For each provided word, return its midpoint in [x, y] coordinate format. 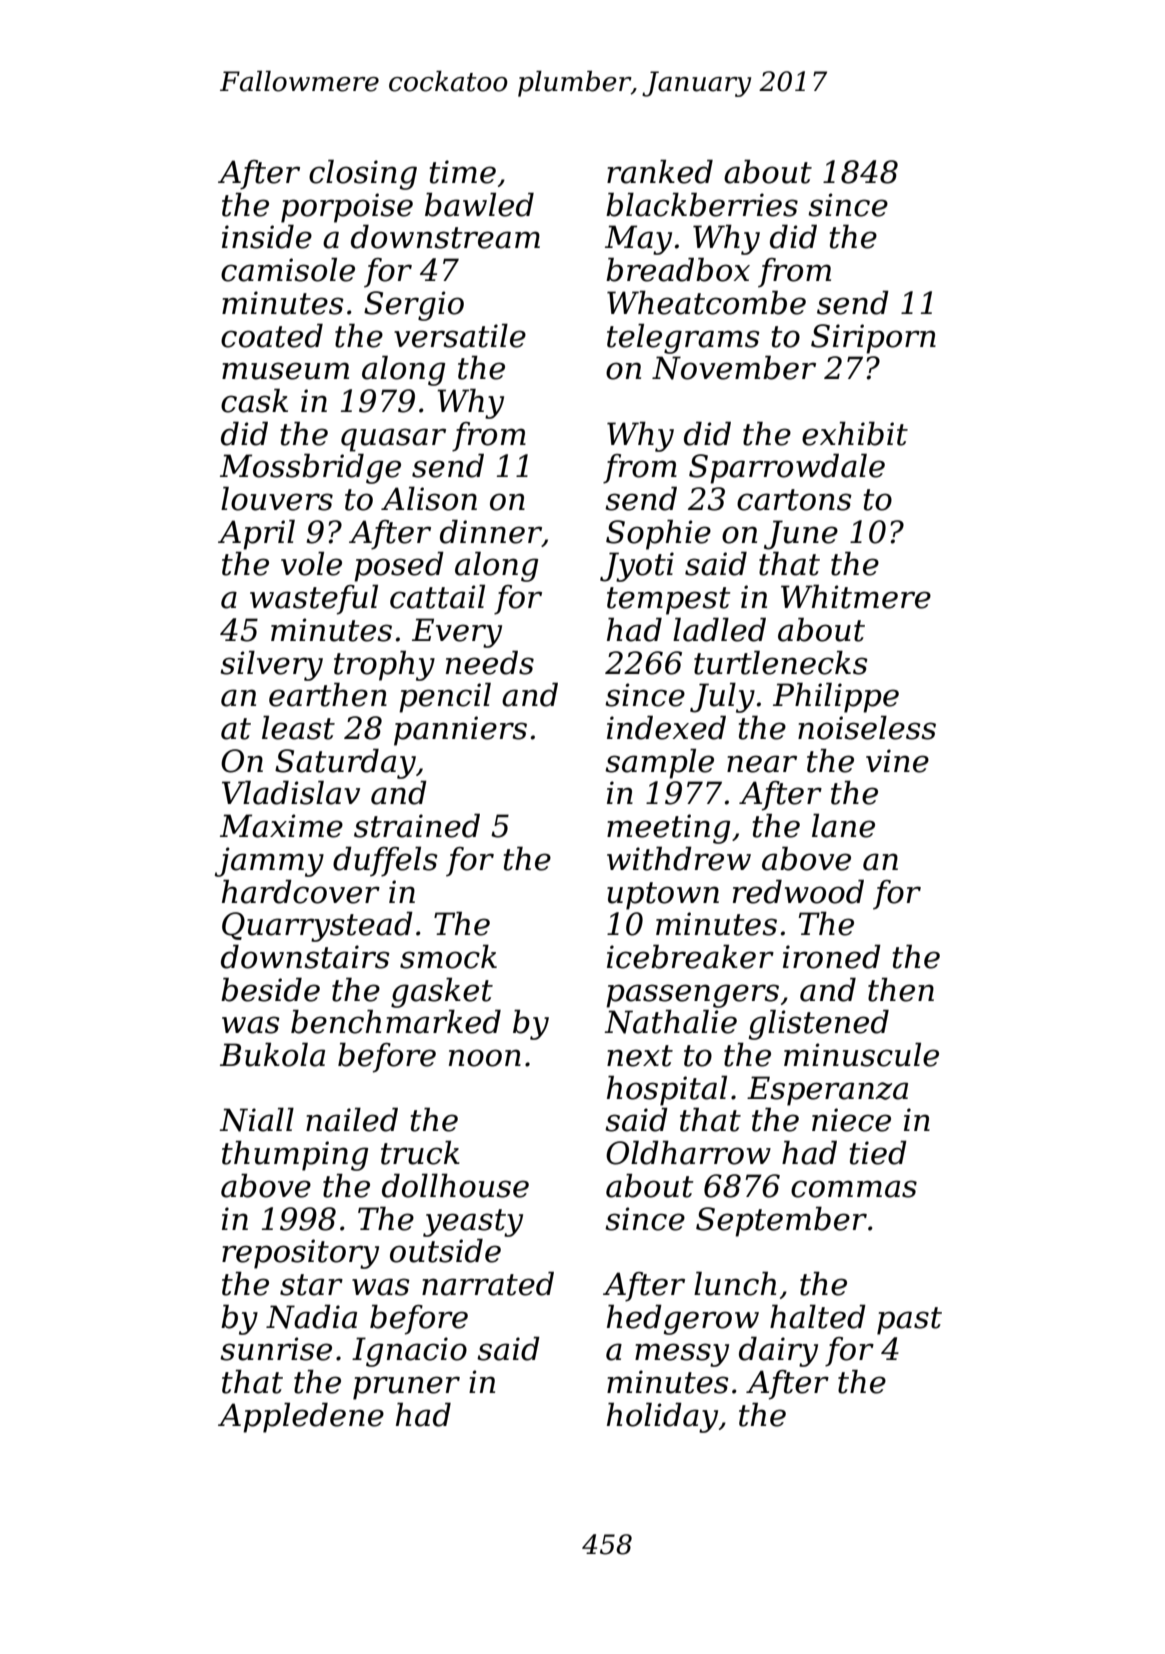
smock [448, 956]
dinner [491, 532]
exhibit [855, 433]
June [801, 535]
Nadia [311, 1316]
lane [843, 825]
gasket [442, 992]
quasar [393, 440]
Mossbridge [310, 468]
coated [272, 335]
